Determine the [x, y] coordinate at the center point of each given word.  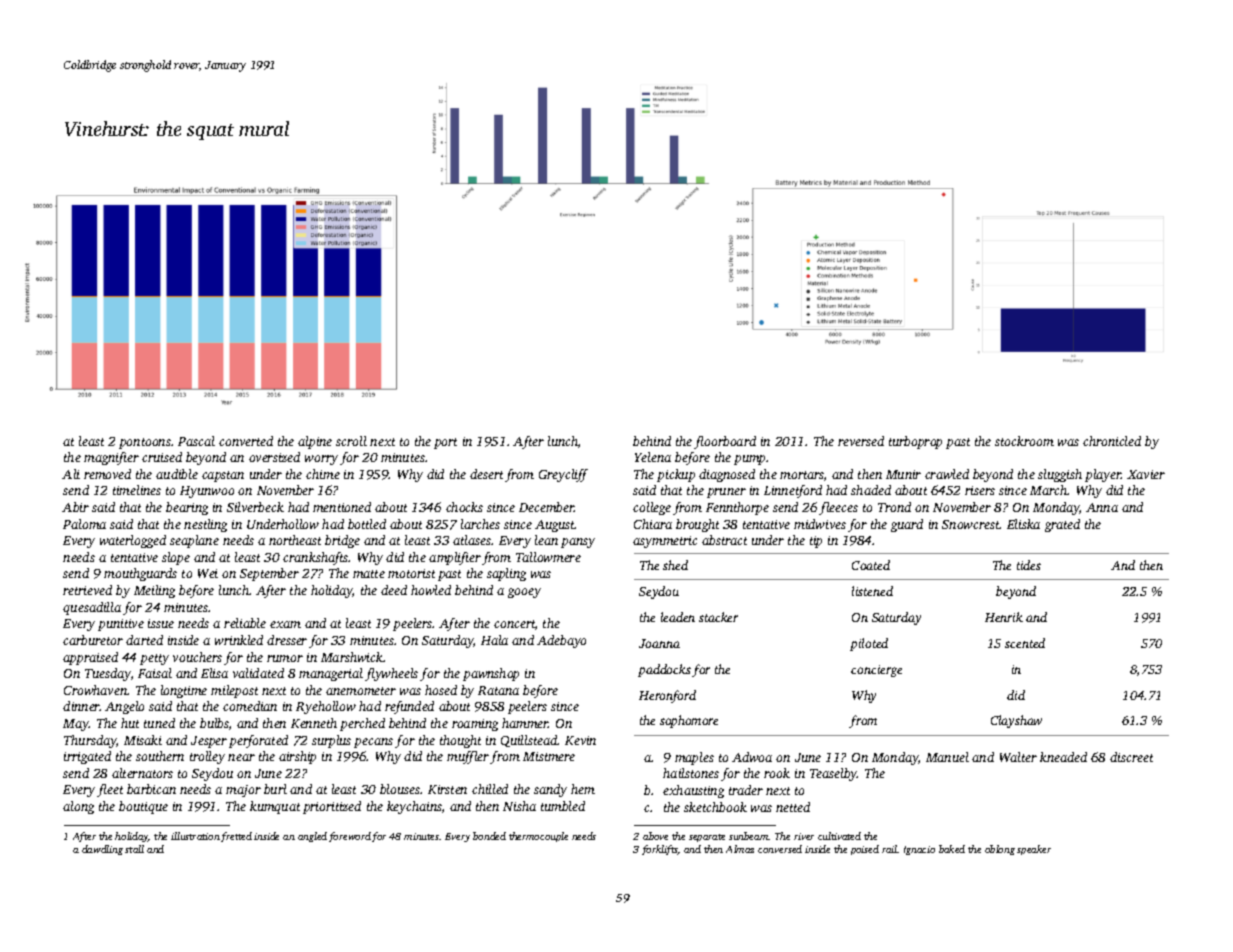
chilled [490, 789]
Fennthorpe [737, 508]
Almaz [740, 849]
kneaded [1063, 757]
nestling [205, 525]
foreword [350, 837]
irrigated [87, 757]
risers [980, 490]
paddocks [664, 670]
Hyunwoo [207, 492]
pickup [676, 475]
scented [1025, 643]
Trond [894, 507]
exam [285, 624]
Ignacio [919, 850]
